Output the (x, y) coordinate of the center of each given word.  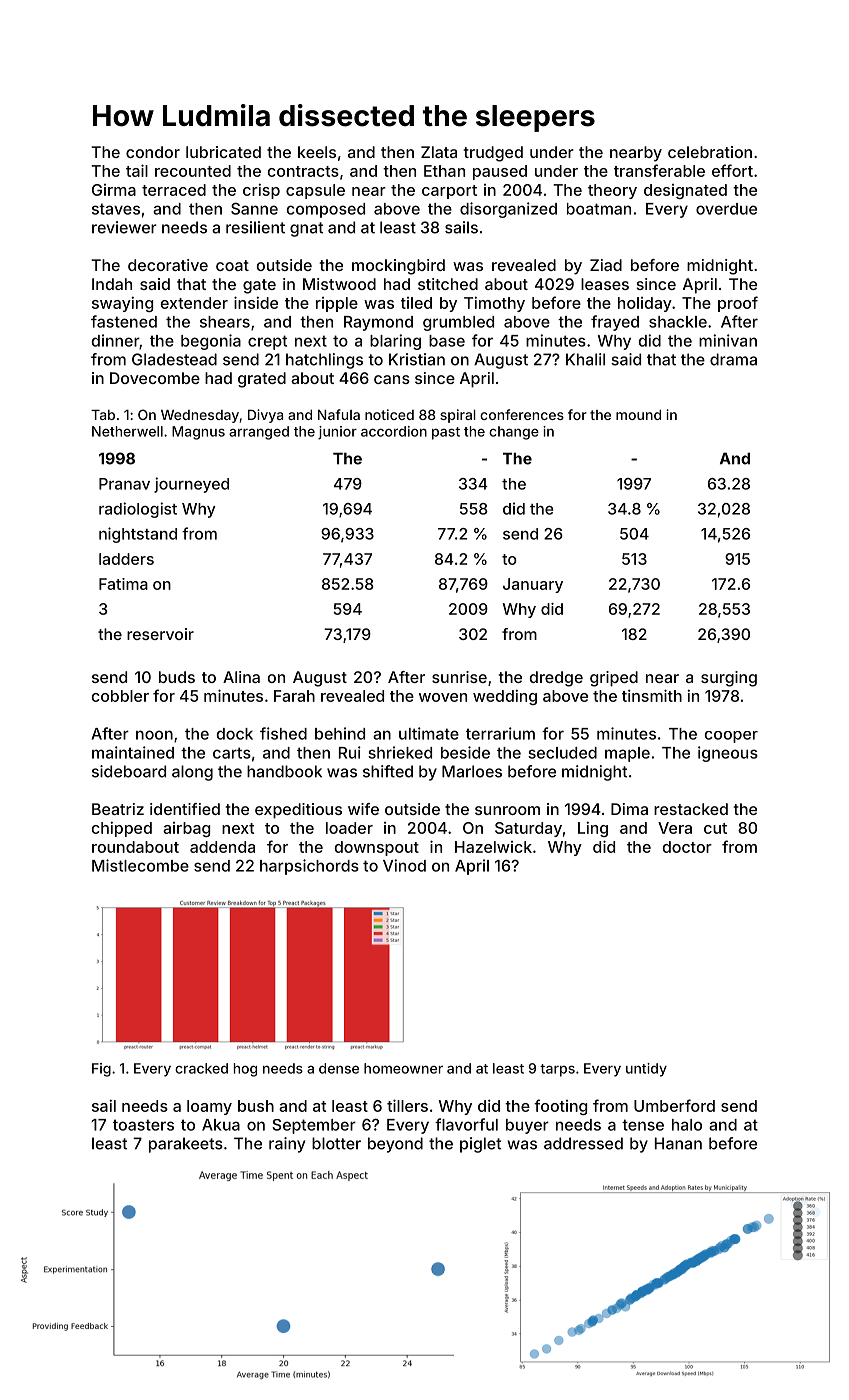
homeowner (403, 1068)
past (446, 433)
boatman (599, 209)
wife (363, 809)
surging (729, 679)
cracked (201, 1068)
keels (317, 152)
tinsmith (652, 695)
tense (643, 1125)
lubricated (223, 152)
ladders (126, 559)
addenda (222, 847)
